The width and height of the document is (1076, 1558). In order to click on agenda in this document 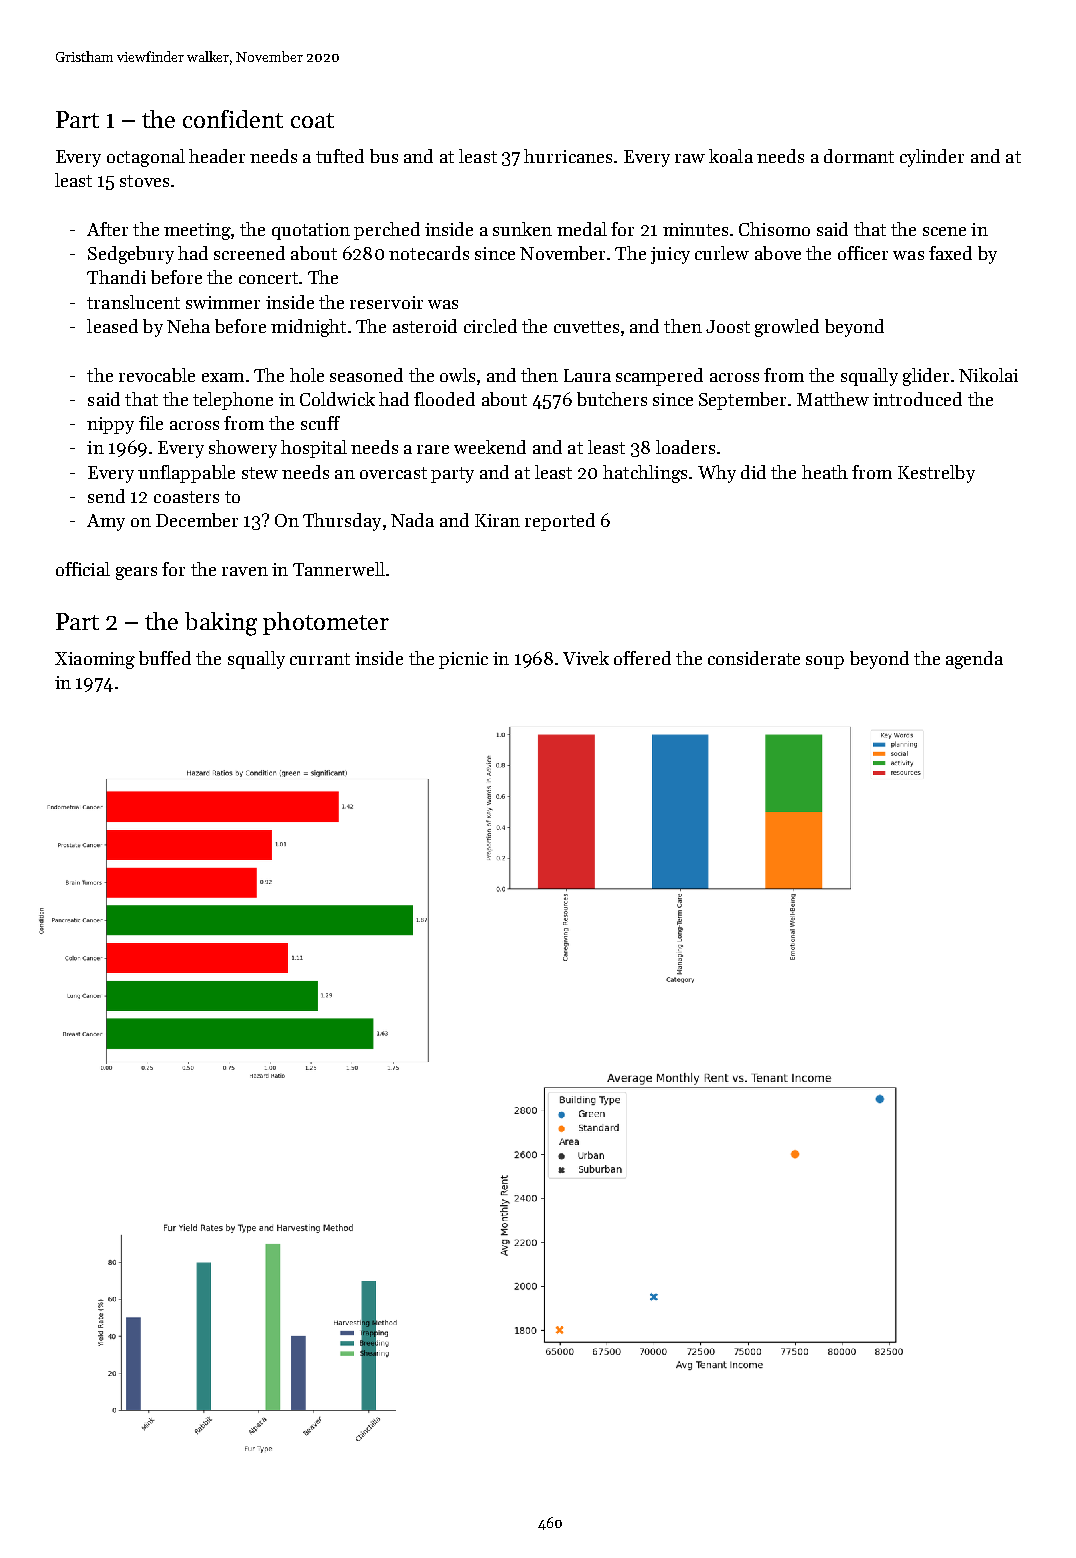, I will do `click(974, 660)`.
